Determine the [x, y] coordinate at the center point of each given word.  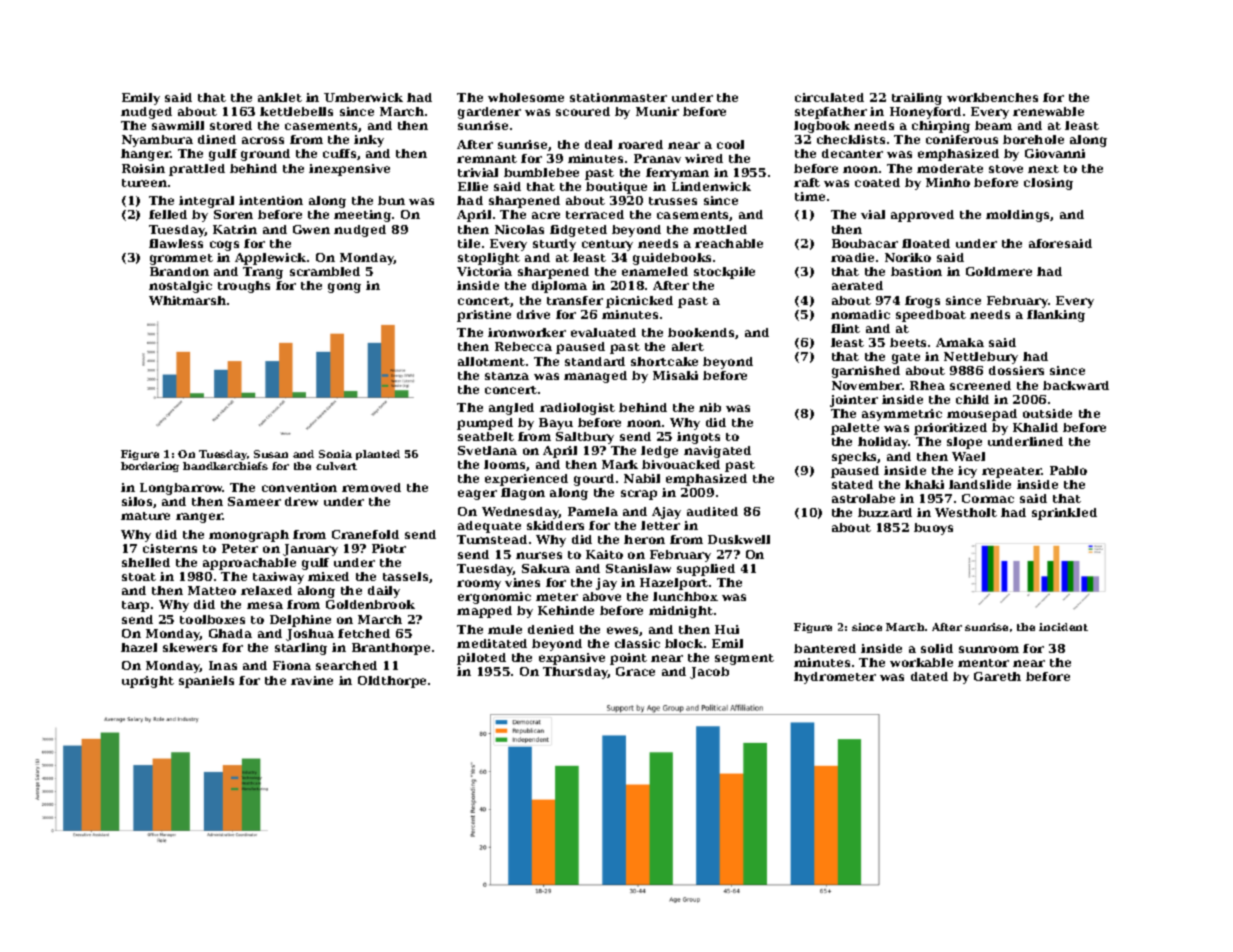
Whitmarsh [187, 300]
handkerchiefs [225, 466]
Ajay [666, 513]
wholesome [526, 97]
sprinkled [1064, 514]
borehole [1033, 139]
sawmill [178, 125]
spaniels [206, 682]
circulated [829, 97]
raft [807, 182]
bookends [701, 332]
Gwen [311, 229]
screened [980, 385]
